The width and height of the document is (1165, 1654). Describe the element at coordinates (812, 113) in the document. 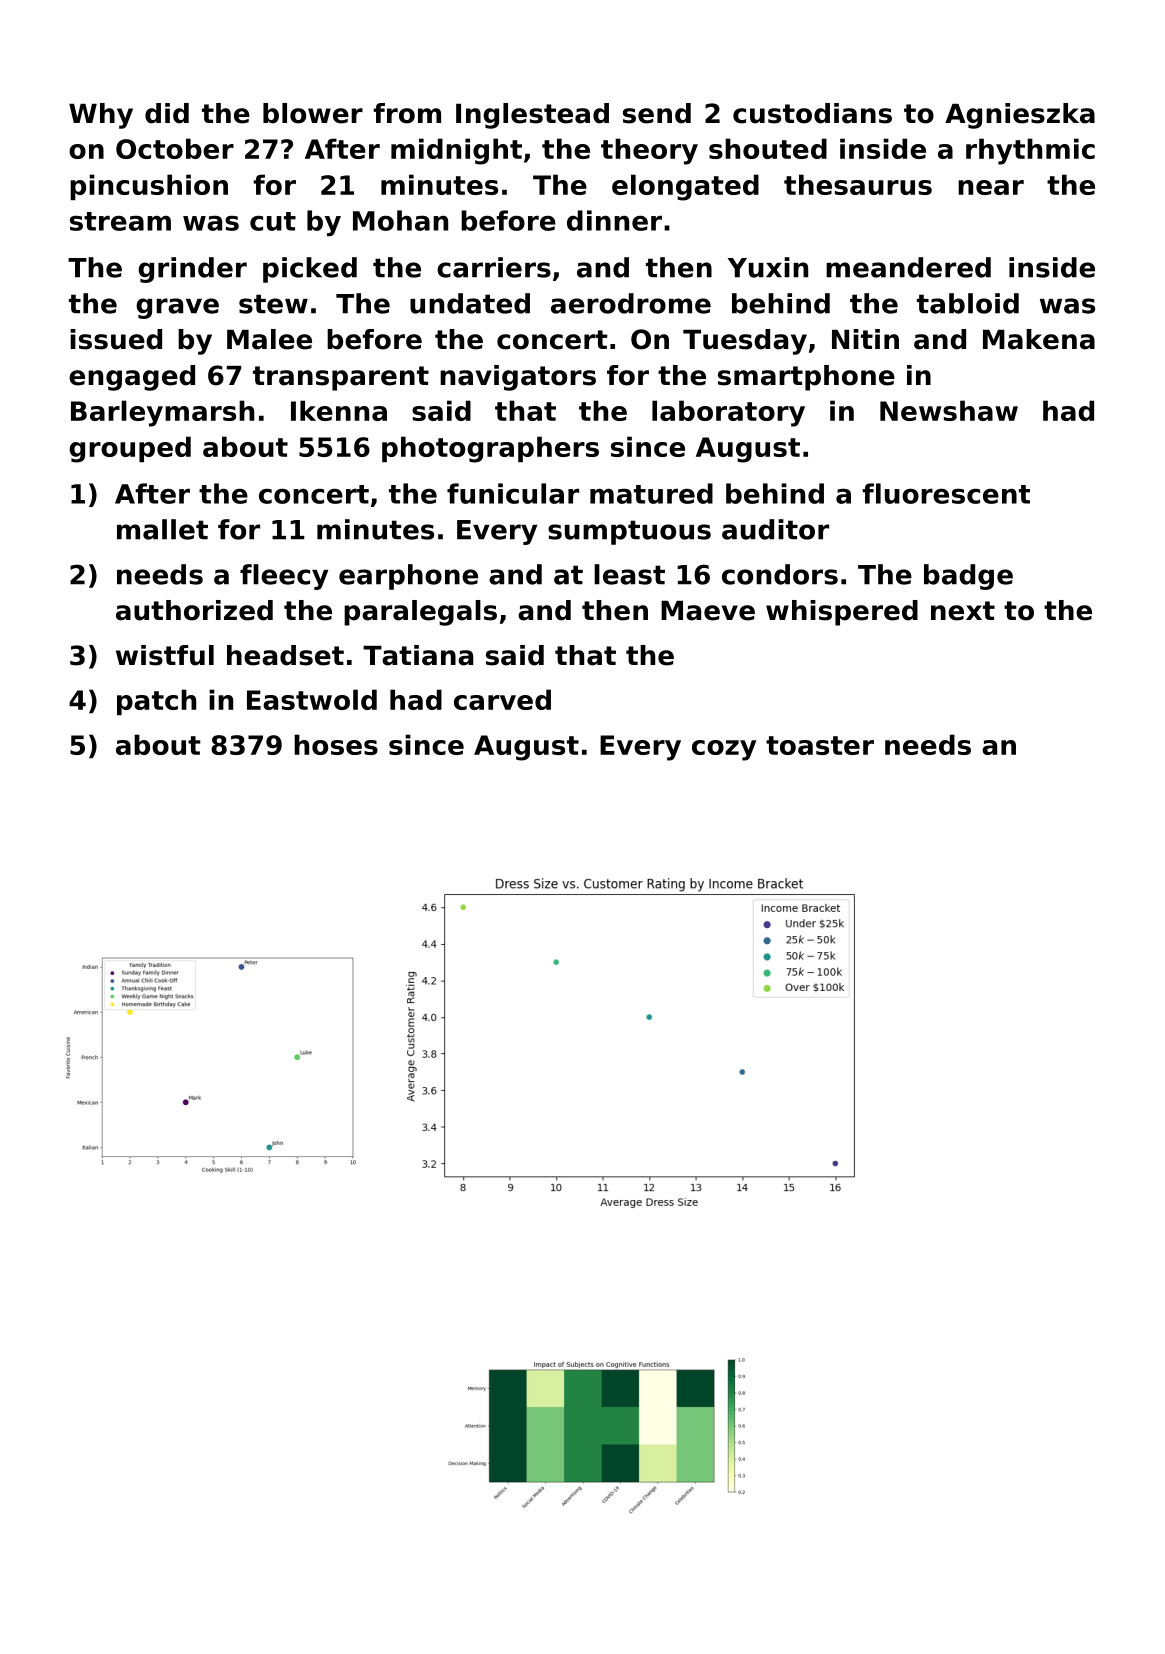

I see `custodians` at that location.
